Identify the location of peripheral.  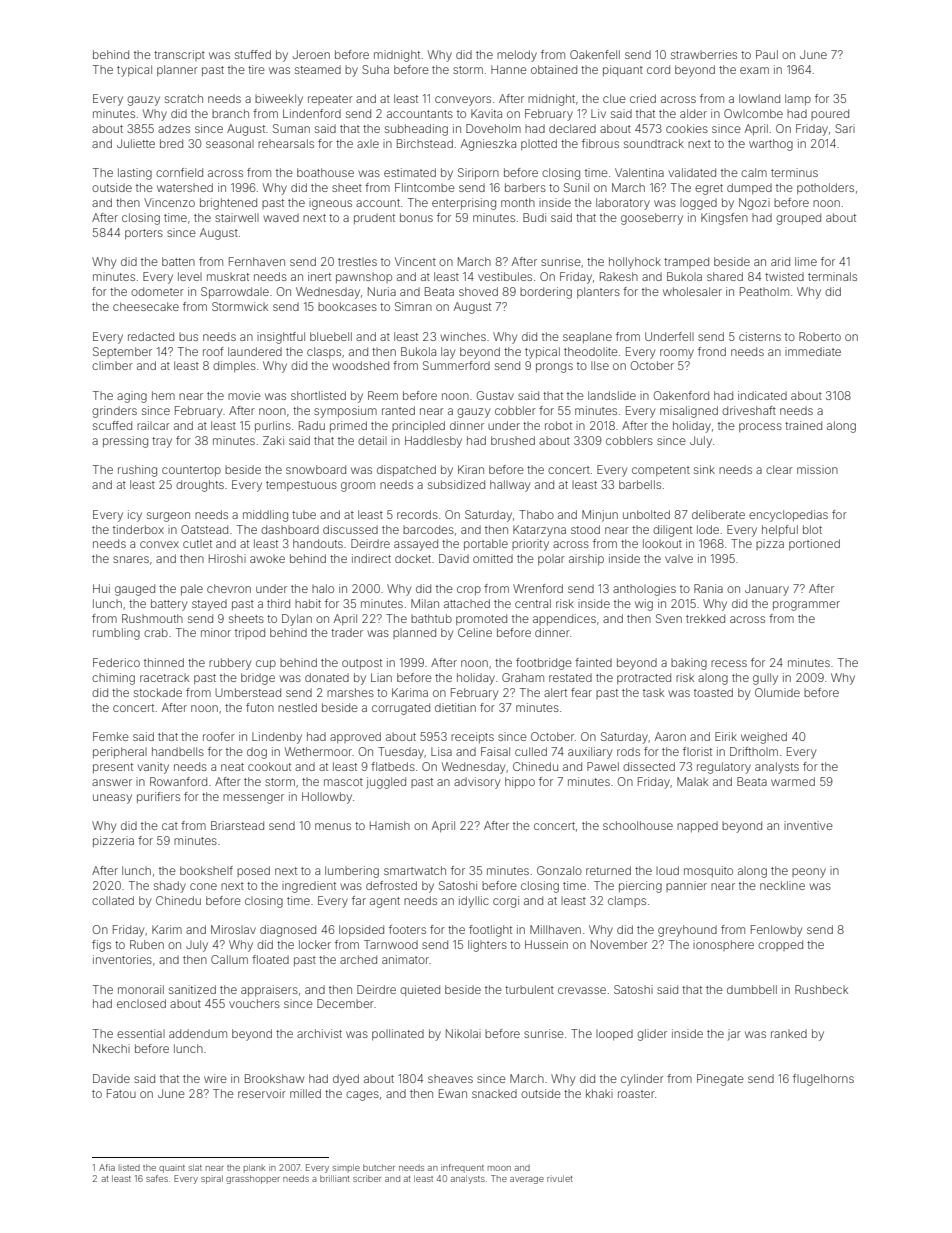
(120, 752).
